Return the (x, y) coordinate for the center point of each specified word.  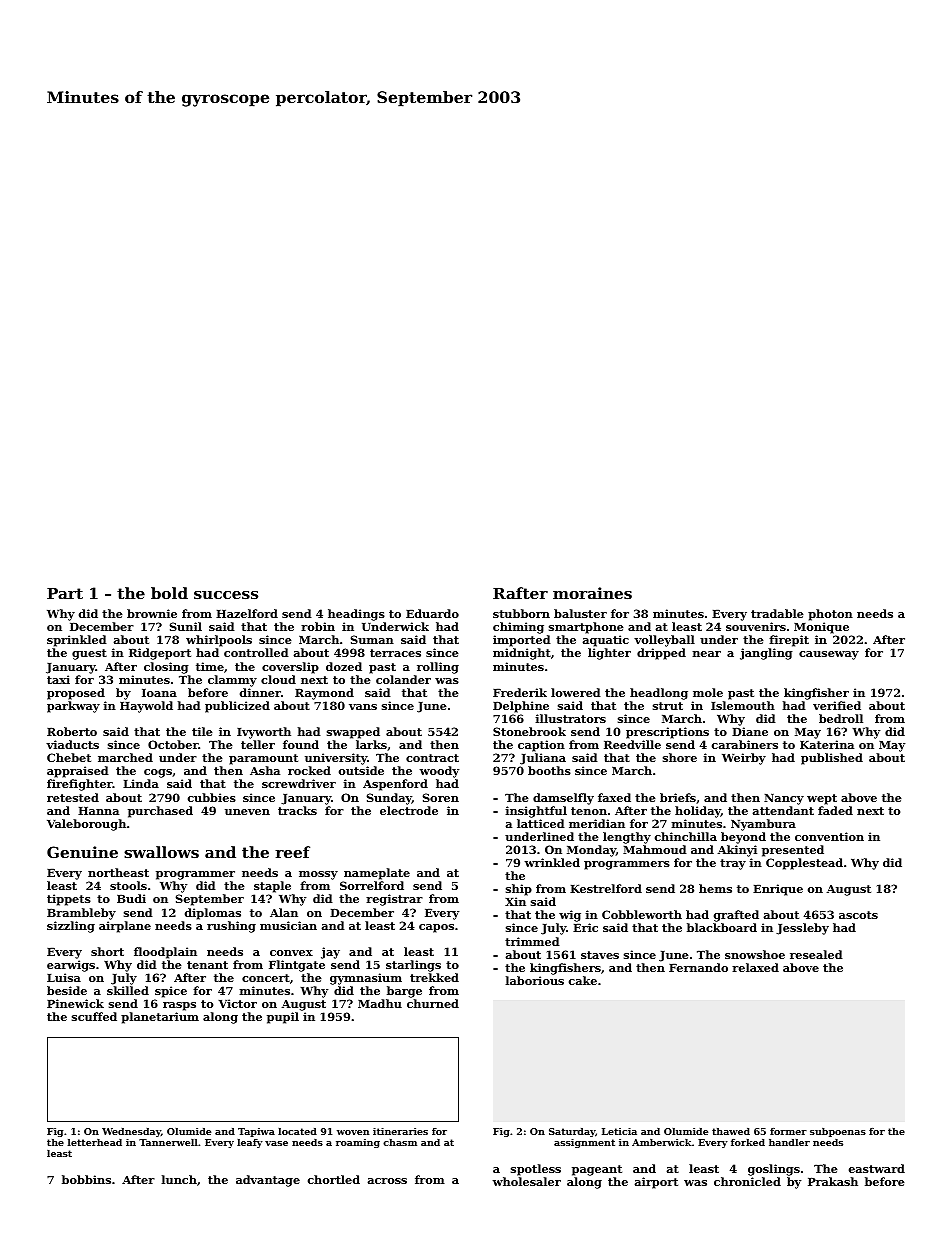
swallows (161, 852)
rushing (231, 927)
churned (433, 1003)
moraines (592, 593)
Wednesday (131, 1132)
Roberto (72, 731)
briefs (678, 797)
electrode (409, 810)
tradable (777, 613)
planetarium (160, 1018)
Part (65, 593)
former (788, 1131)
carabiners (745, 744)
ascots (858, 915)
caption (541, 746)
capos (436, 928)
